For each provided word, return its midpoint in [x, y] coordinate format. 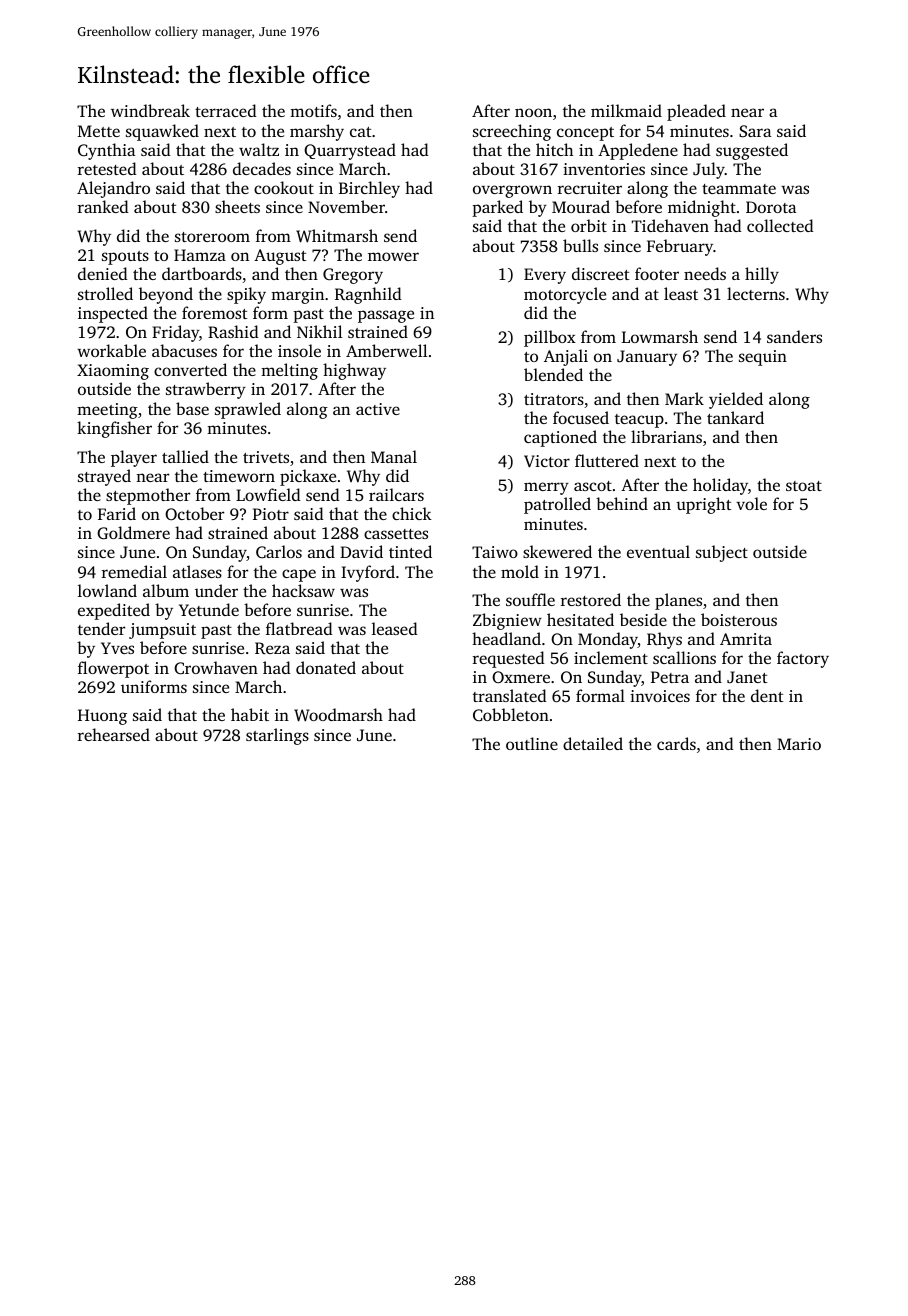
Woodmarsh [338, 715]
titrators [554, 399]
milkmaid [626, 110]
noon [533, 112]
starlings [277, 736]
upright [704, 505]
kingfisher [114, 429]
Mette [99, 131]
